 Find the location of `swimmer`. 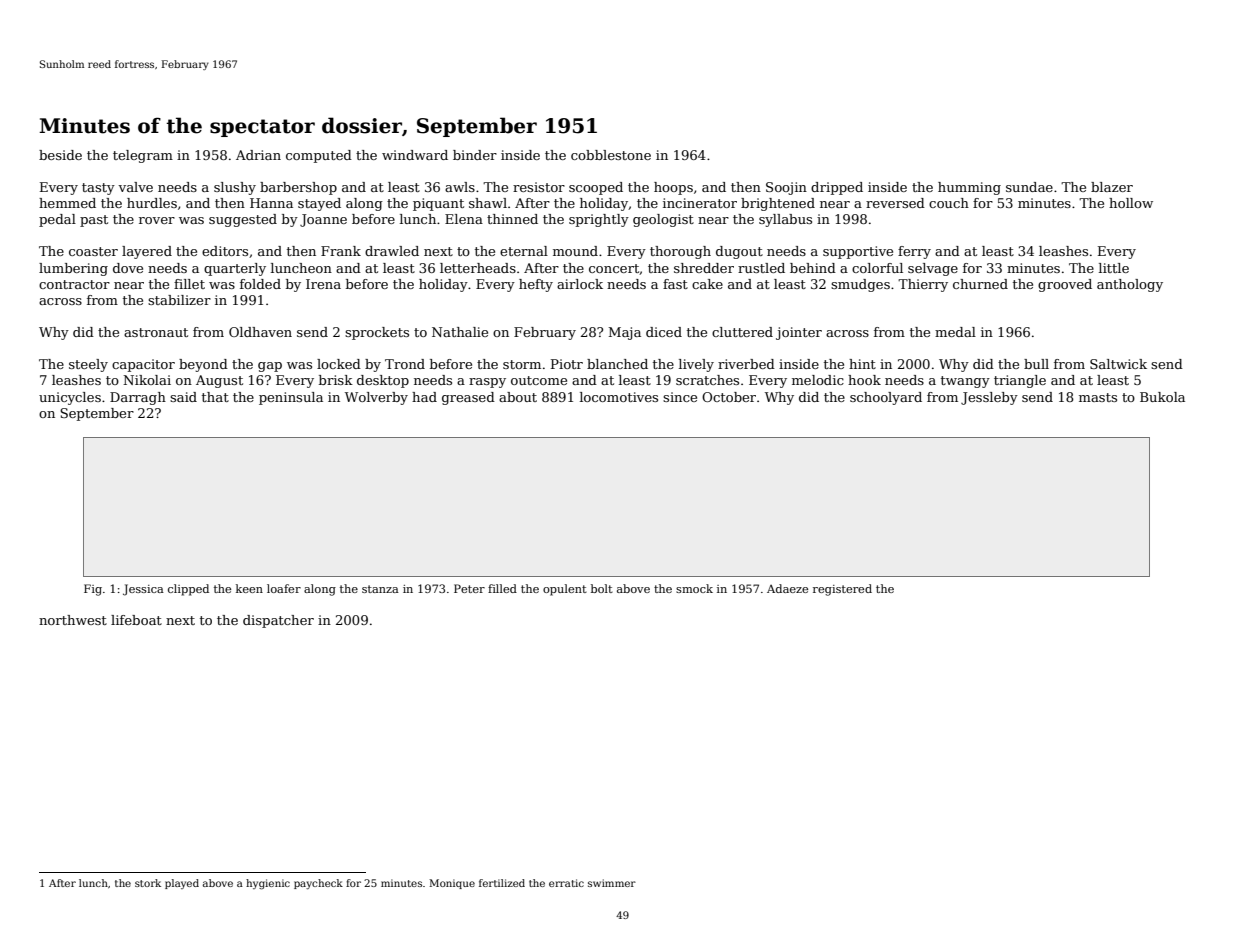

swimmer is located at coordinates (612, 883).
